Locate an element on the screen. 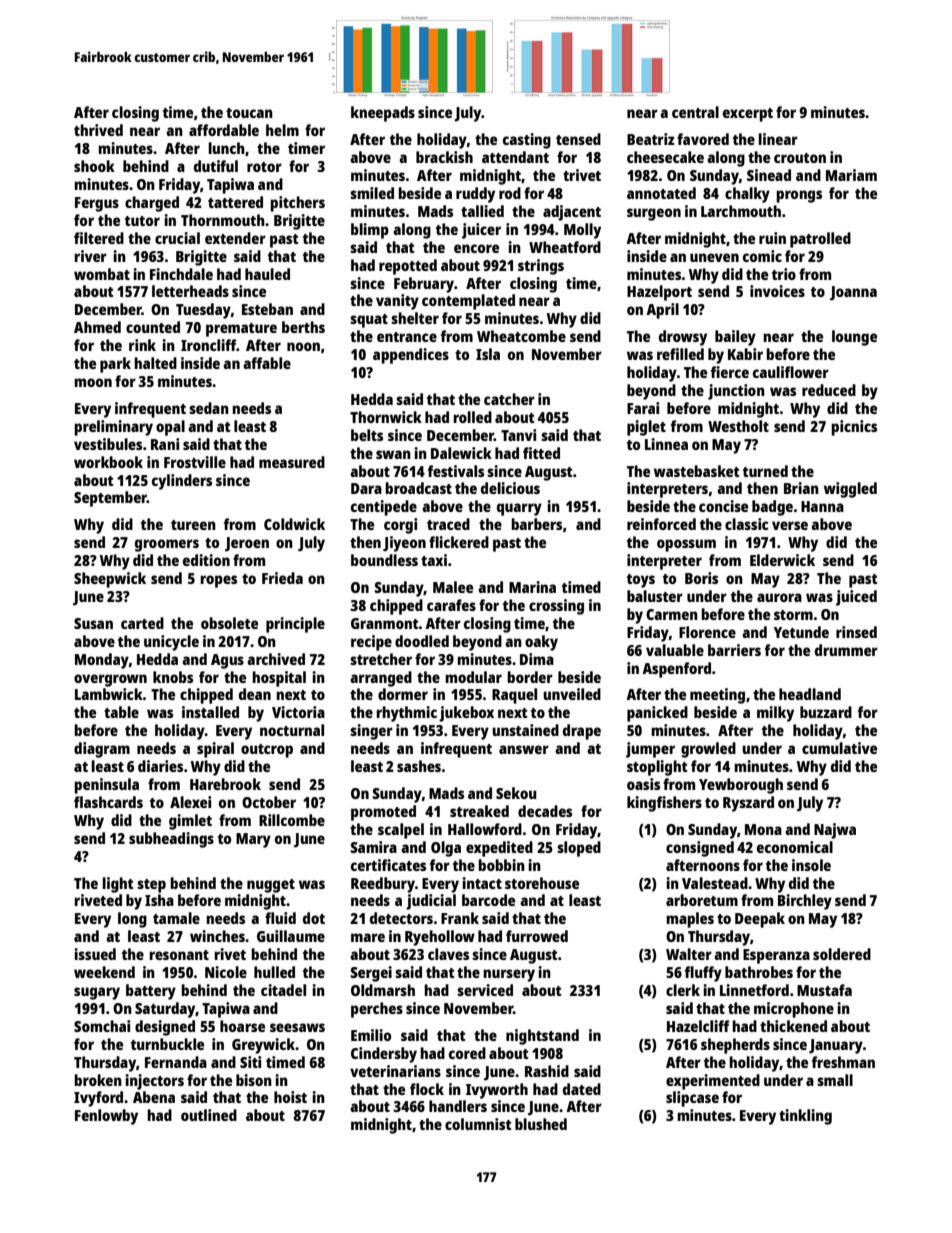 The height and width of the screenshot is (1233, 952). arboretum is located at coordinates (702, 900).
